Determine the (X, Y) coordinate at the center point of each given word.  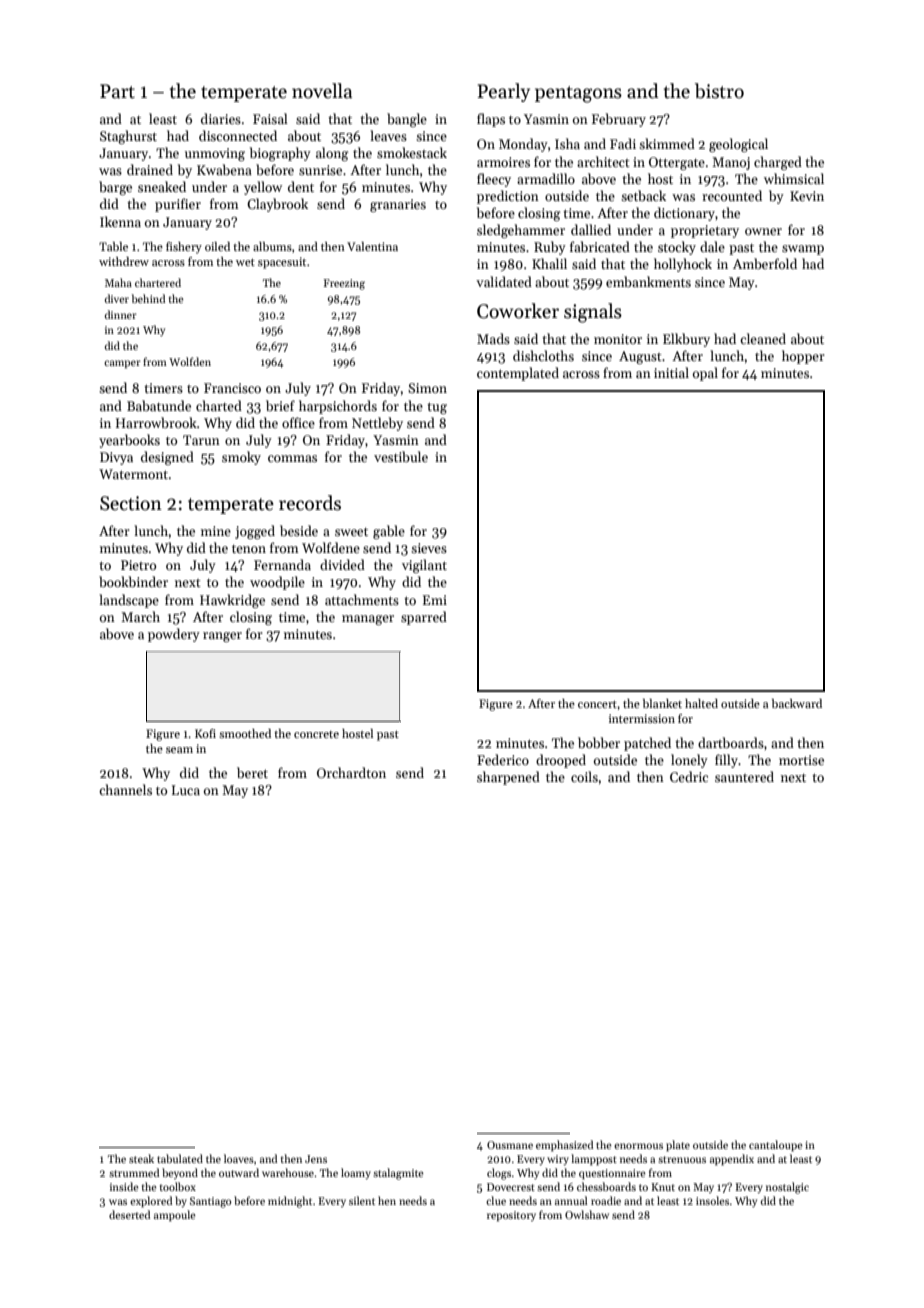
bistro (719, 91)
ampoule (175, 1216)
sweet (351, 531)
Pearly (503, 92)
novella (322, 91)
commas (292, 458)
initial (671, 372)
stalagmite (398, 1174)
